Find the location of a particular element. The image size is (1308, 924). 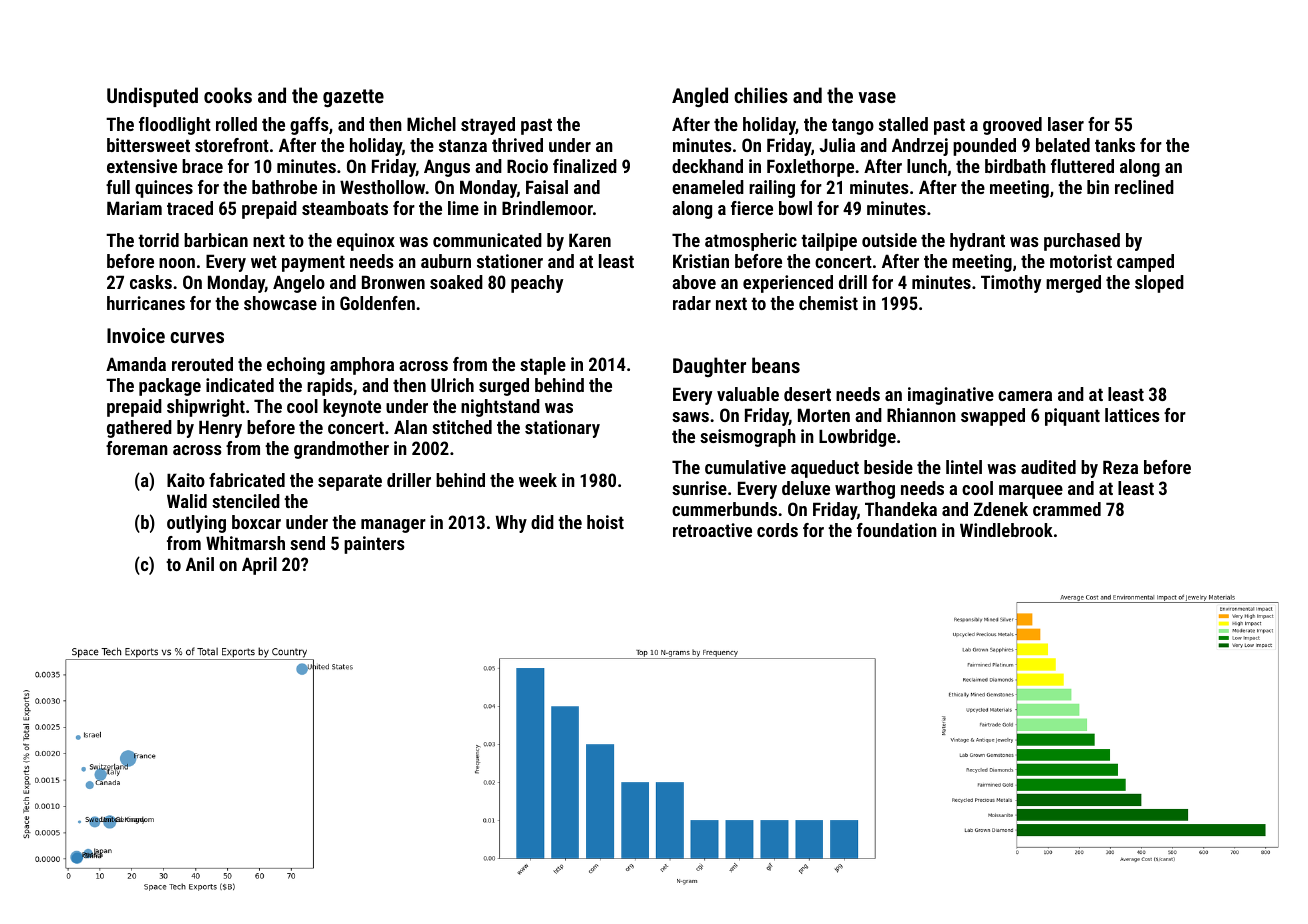

Angled is located at coordinates (700, 97).
